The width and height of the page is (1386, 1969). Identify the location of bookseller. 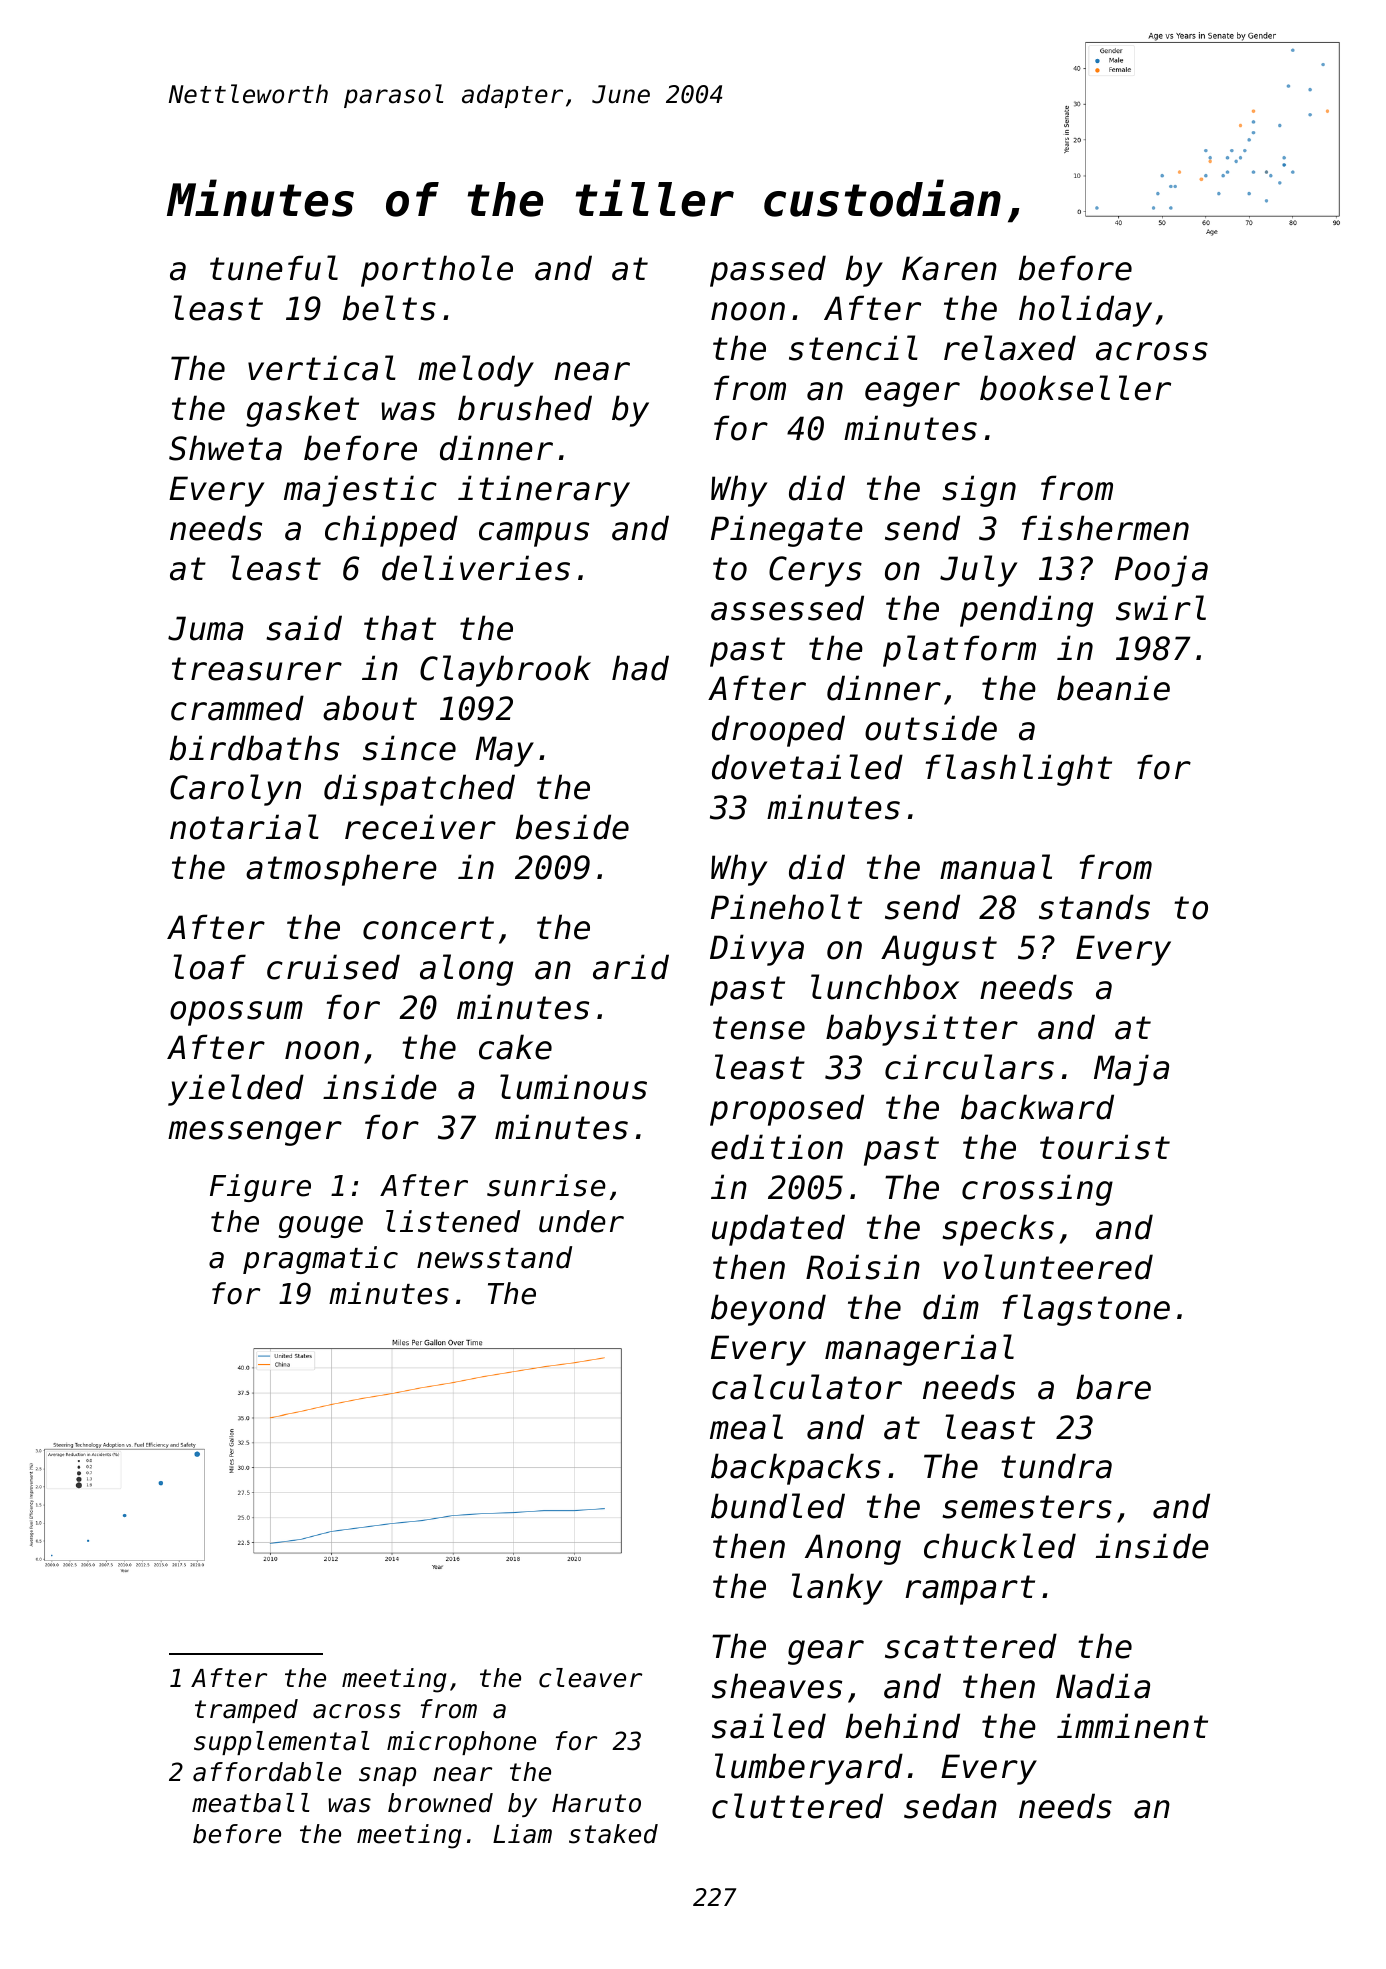
(1075, 388).
